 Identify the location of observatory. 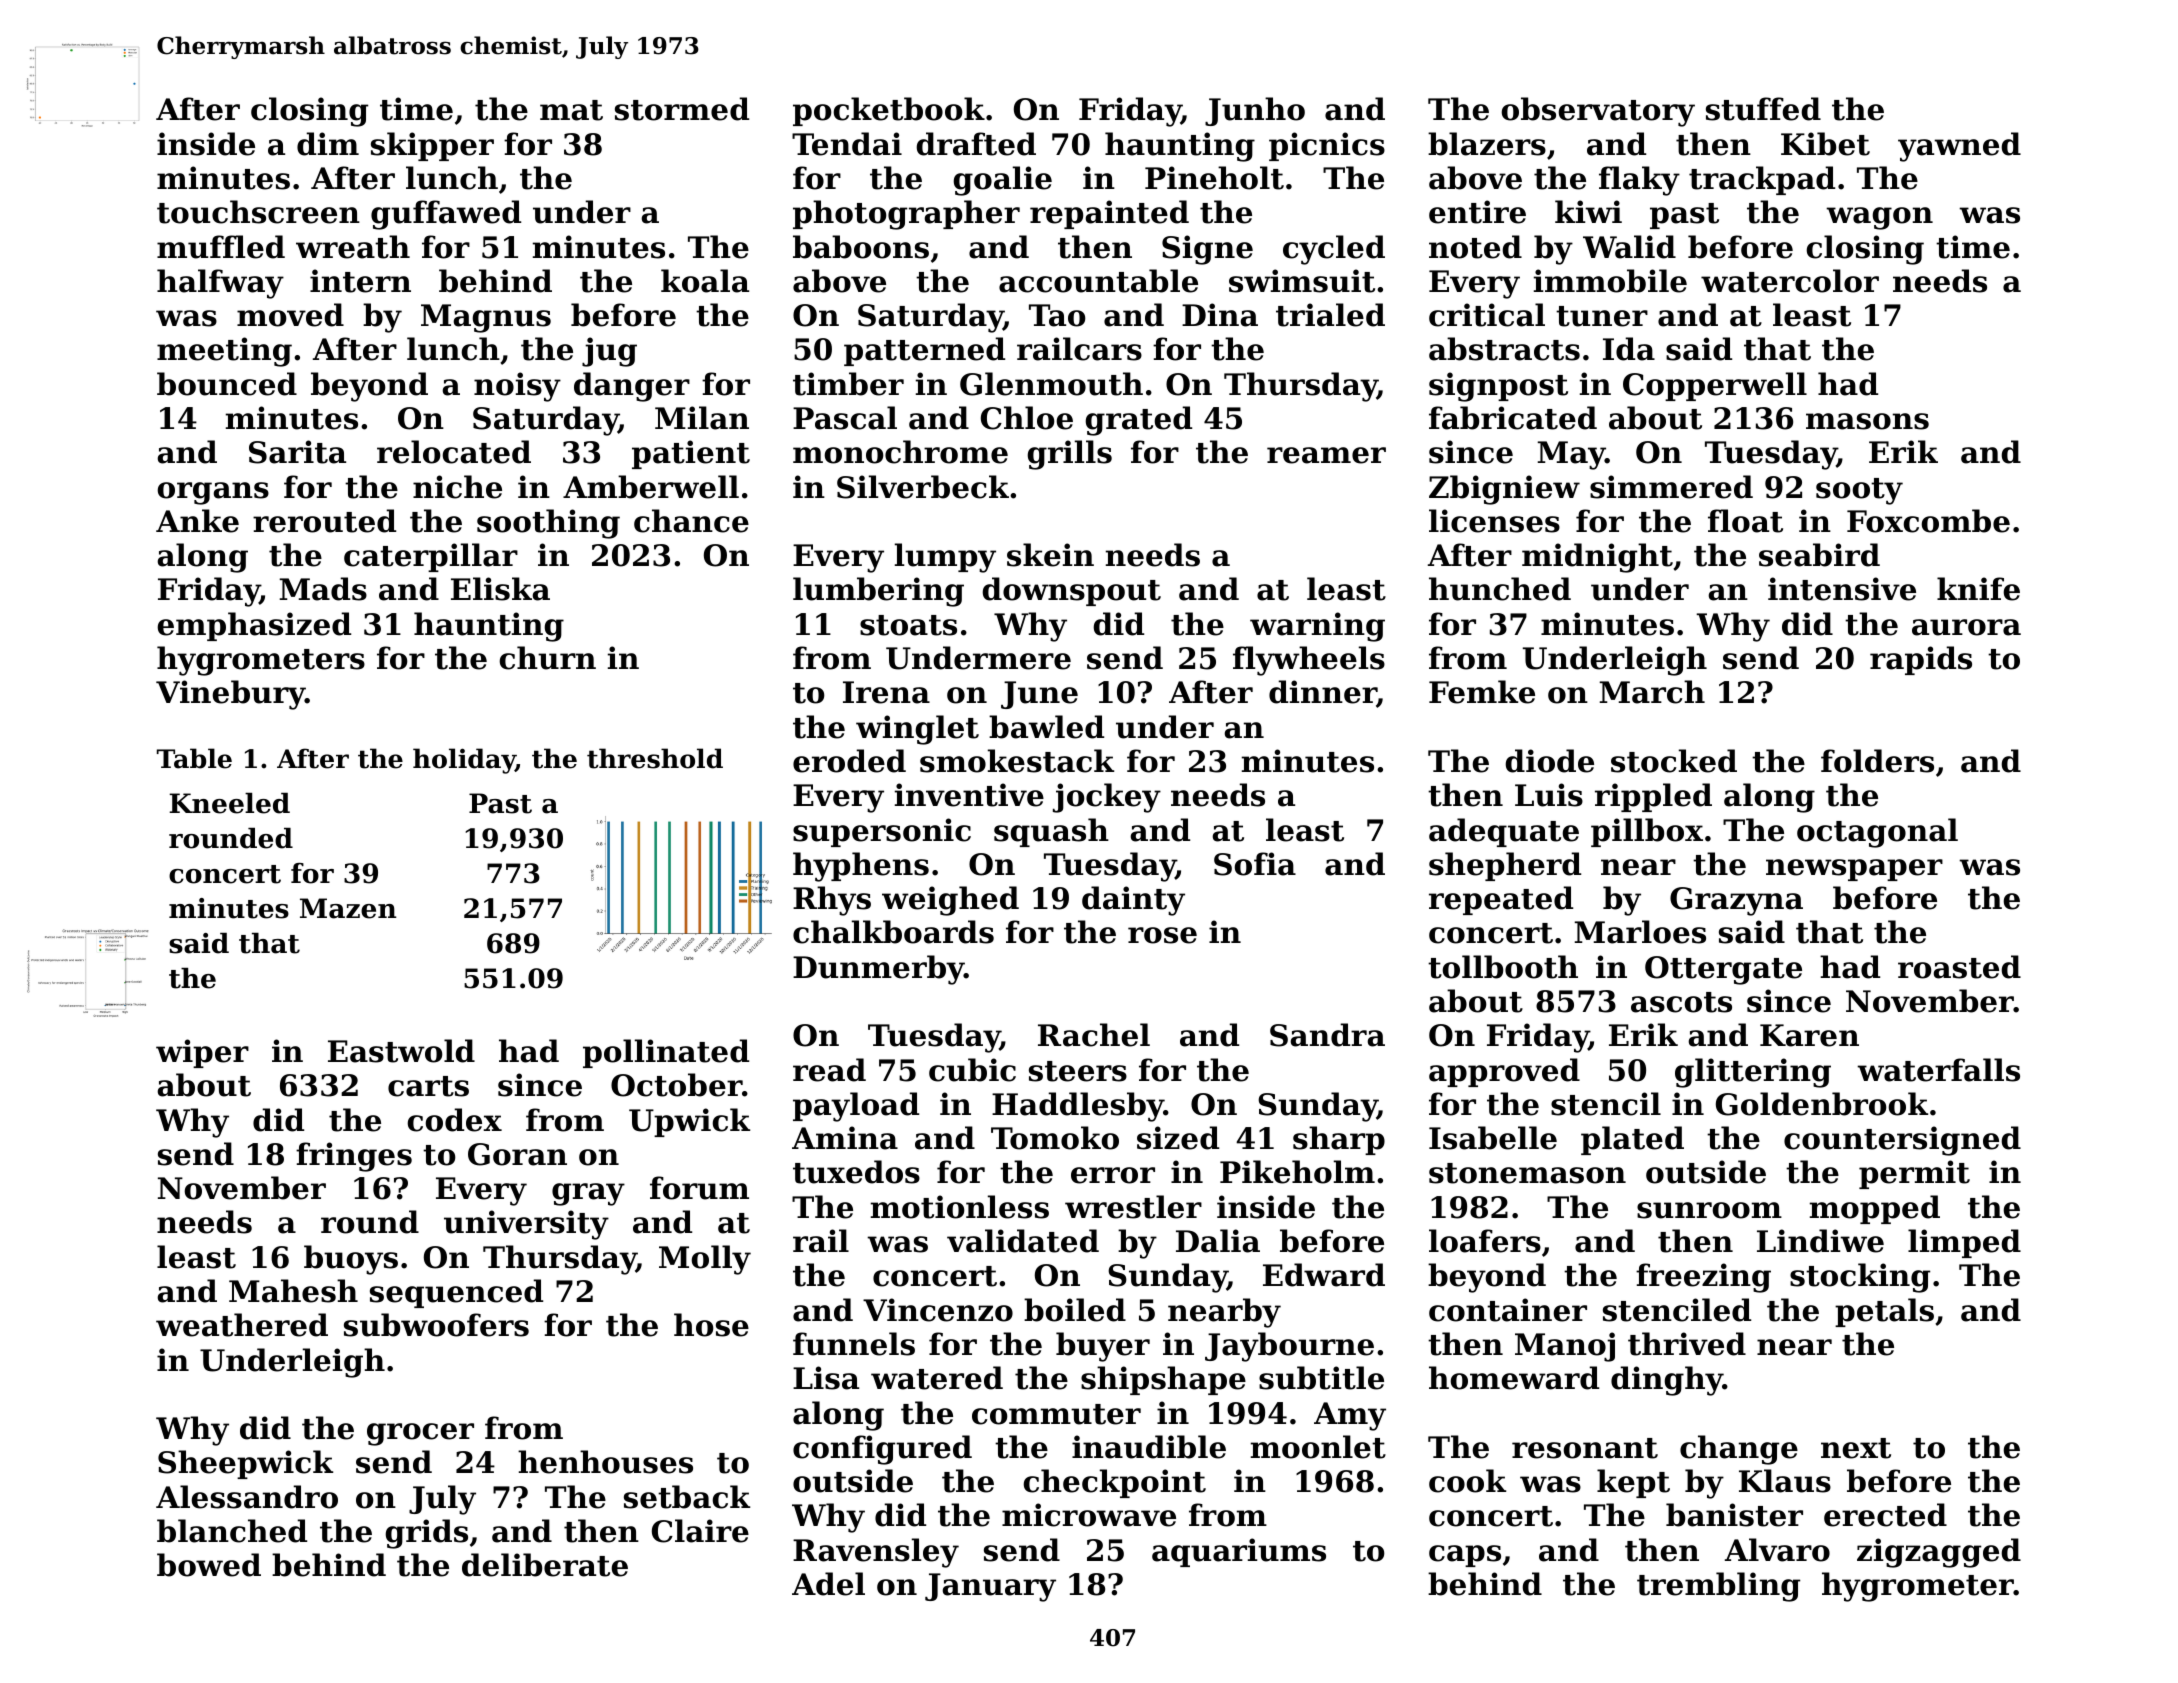
(1598, 112).
